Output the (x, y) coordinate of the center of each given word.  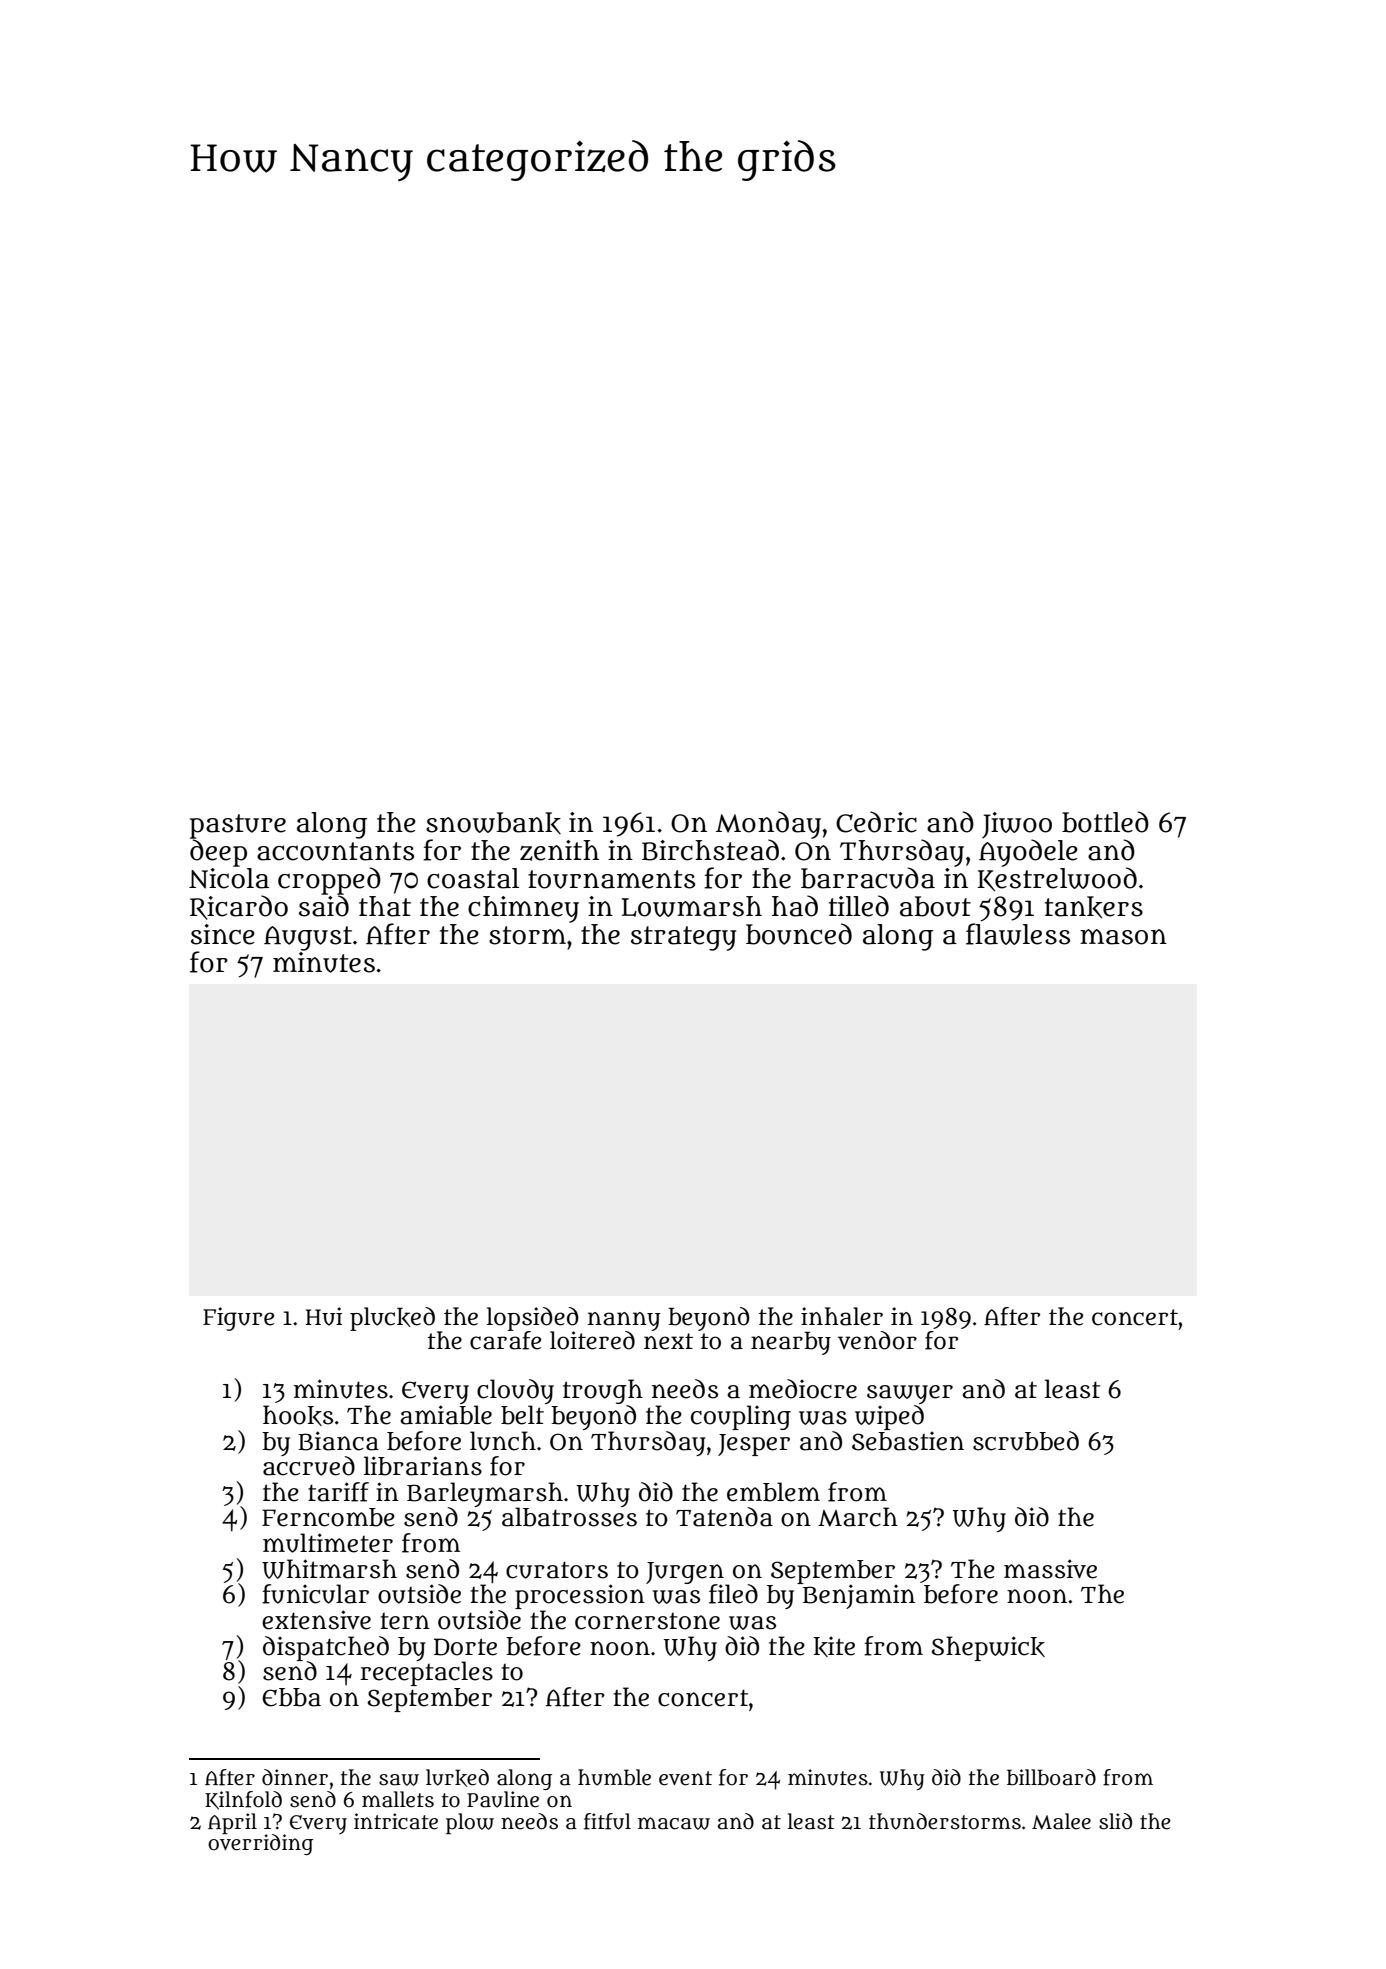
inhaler (842, 1316)
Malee (1061, 1821)
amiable (446, 1415)
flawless (1018, 934)
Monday (768, 825)
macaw (674, 1823)
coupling (741, 1417)
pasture (238, 826)
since (223, 934)
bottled (1105, 822)
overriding (260, 1844)
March (858, 1517)
